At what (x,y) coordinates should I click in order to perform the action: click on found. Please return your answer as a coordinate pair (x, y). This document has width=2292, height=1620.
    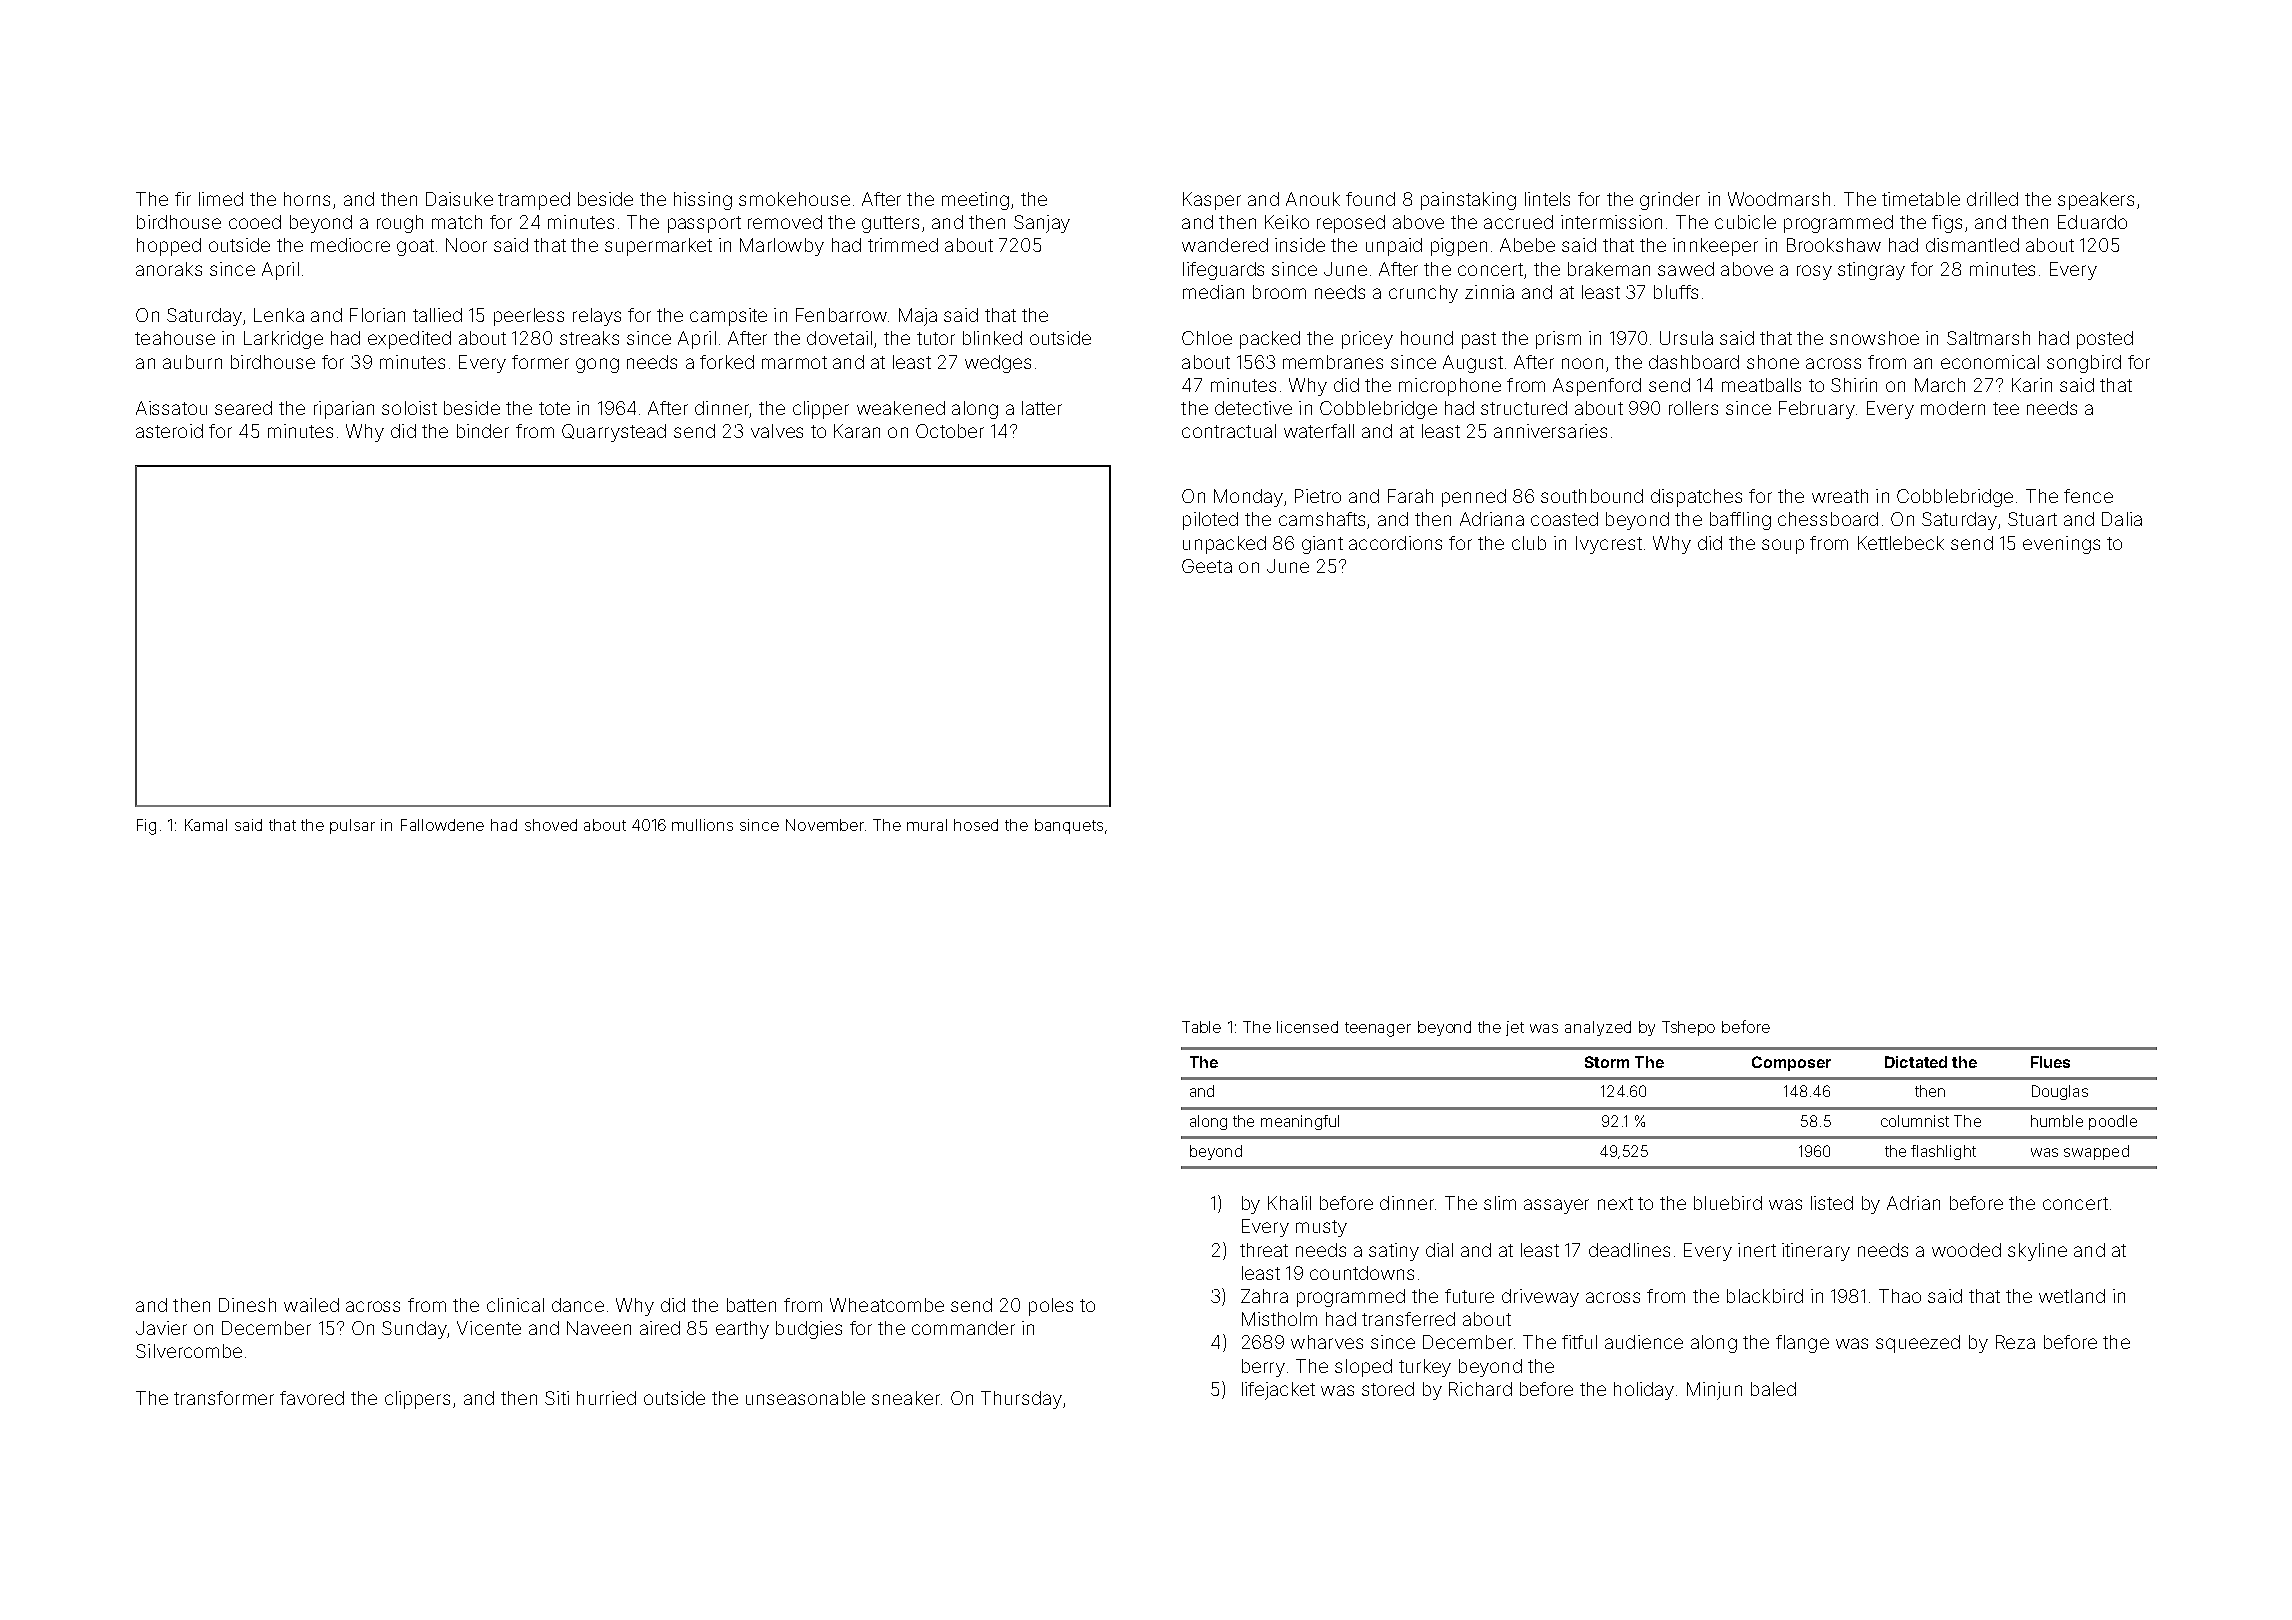
    Looking at the image, I should click on (1370, 199).
